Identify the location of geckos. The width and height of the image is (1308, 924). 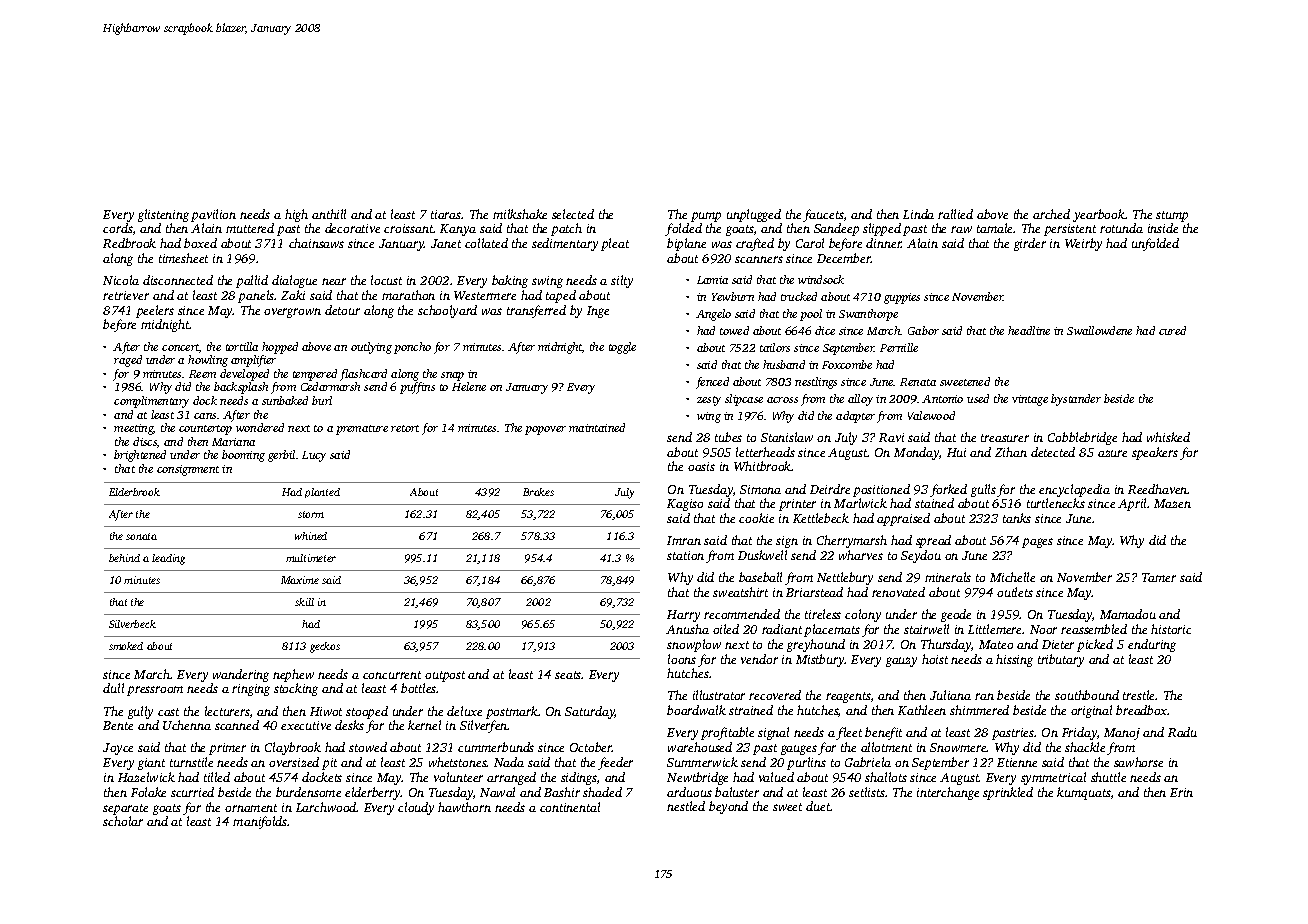
(325, 647).
